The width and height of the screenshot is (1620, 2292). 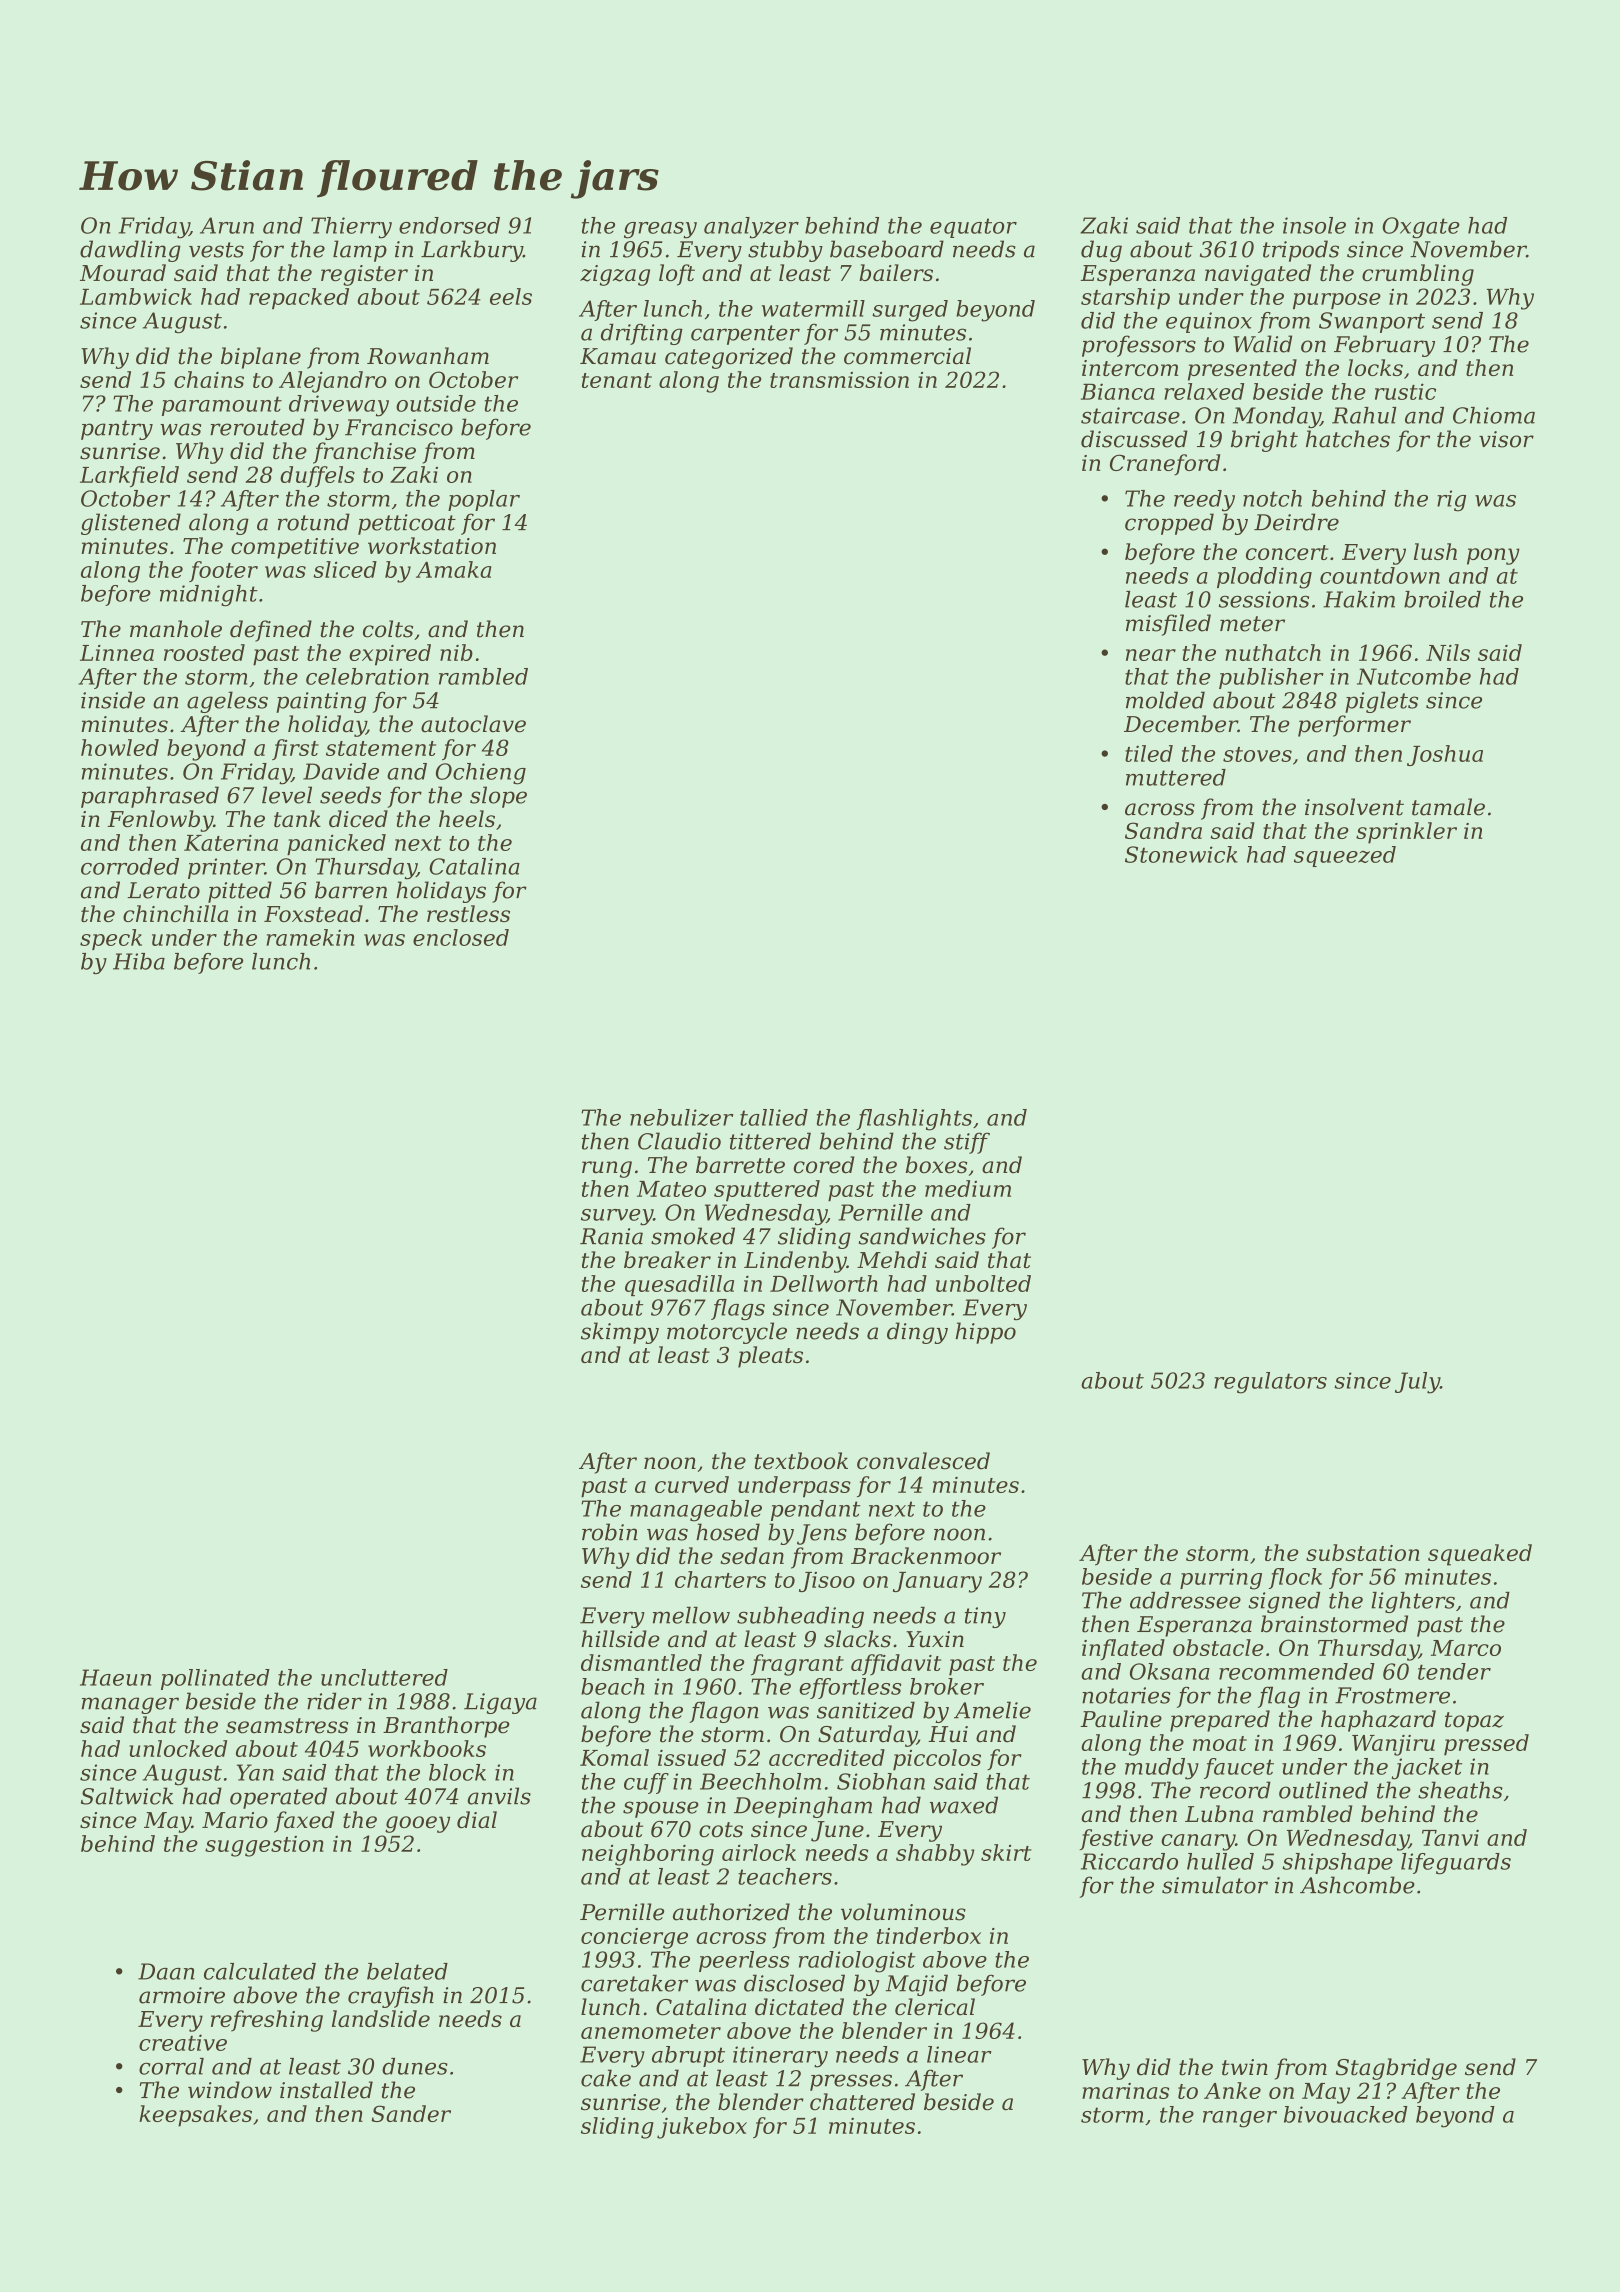 I want to click on Stonewick, so click(x=1181, y=854).
